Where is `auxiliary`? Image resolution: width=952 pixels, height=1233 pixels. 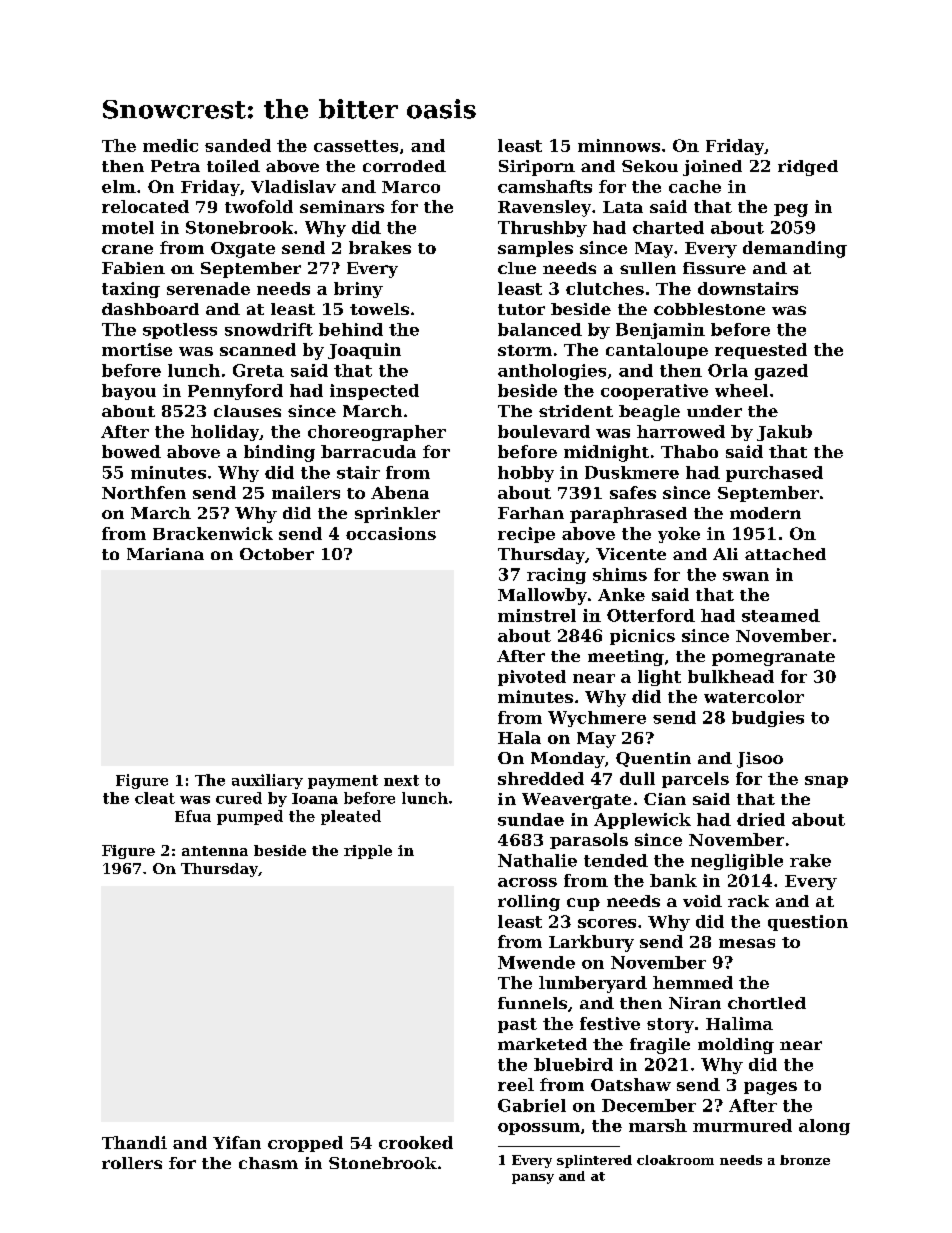
auxiliary is located at coordinates (267, 781).
